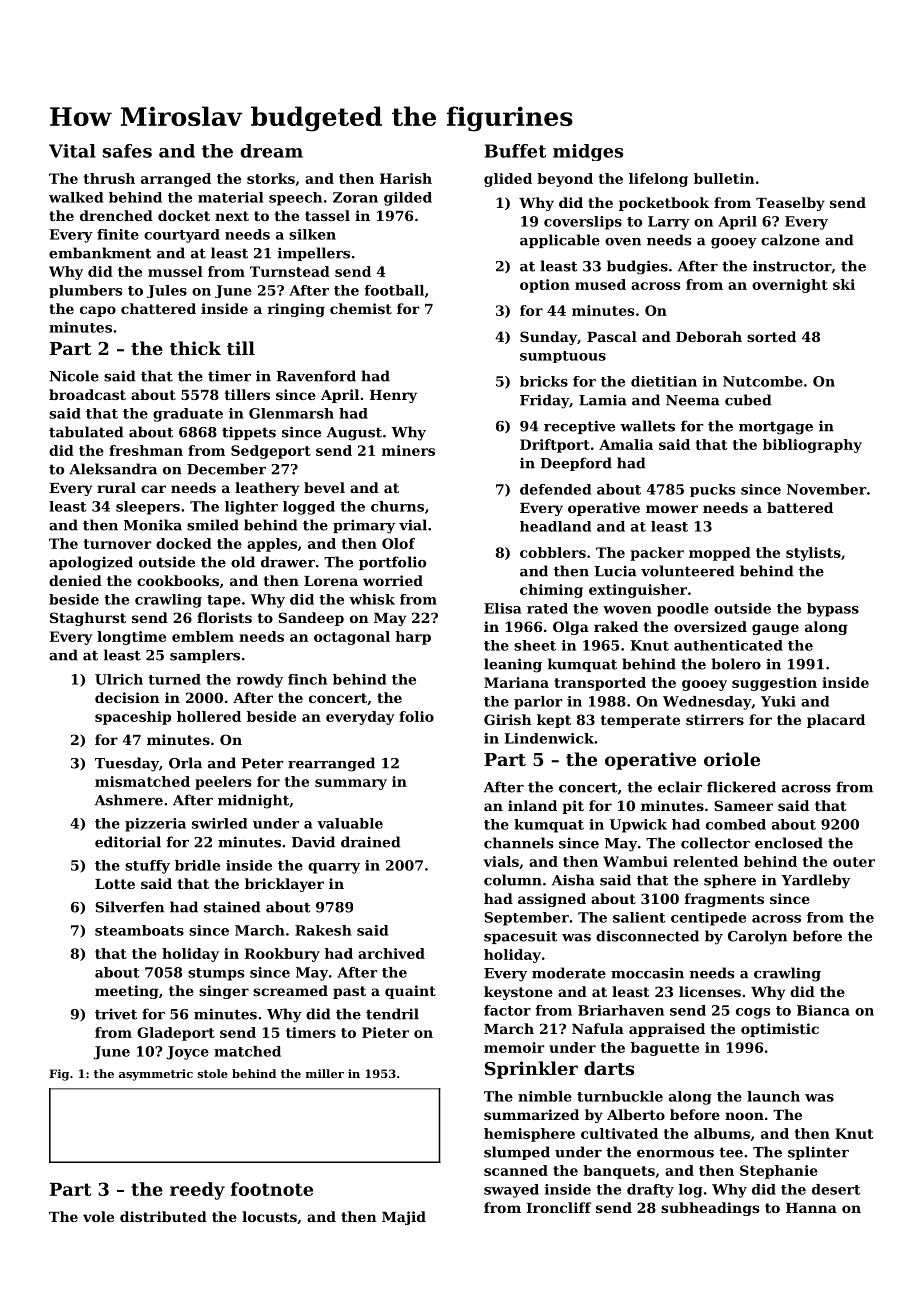 The width and height of the image is (924, 1308). I want to click on Buffet, so click(515, 151).
